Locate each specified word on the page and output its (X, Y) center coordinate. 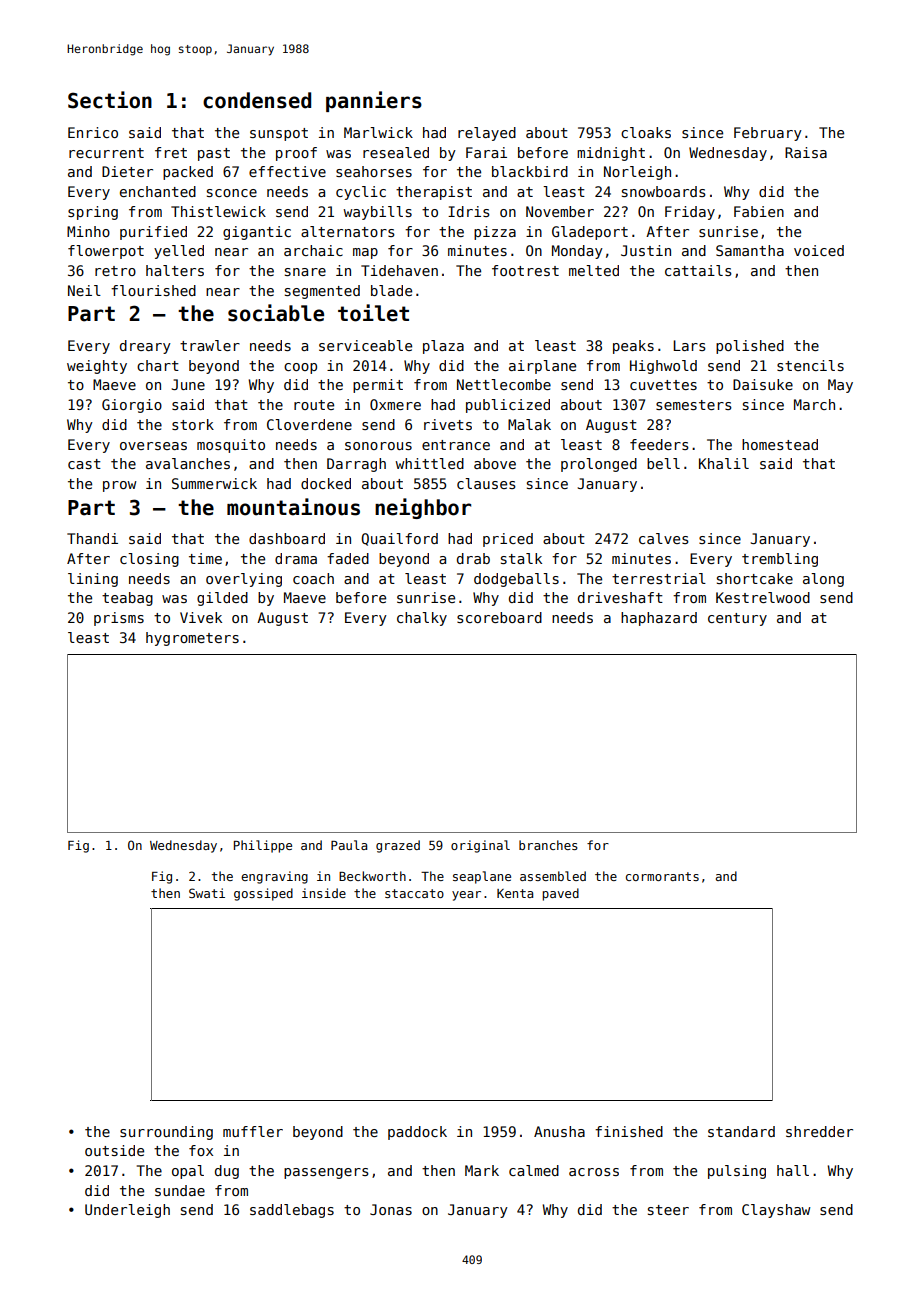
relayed (487, 134)
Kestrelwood (763, 597)
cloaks (646, 132)
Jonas (391, 1209)
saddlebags (292, 1211)
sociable (276, 313)
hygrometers (192, 639)
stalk (521, 558)
